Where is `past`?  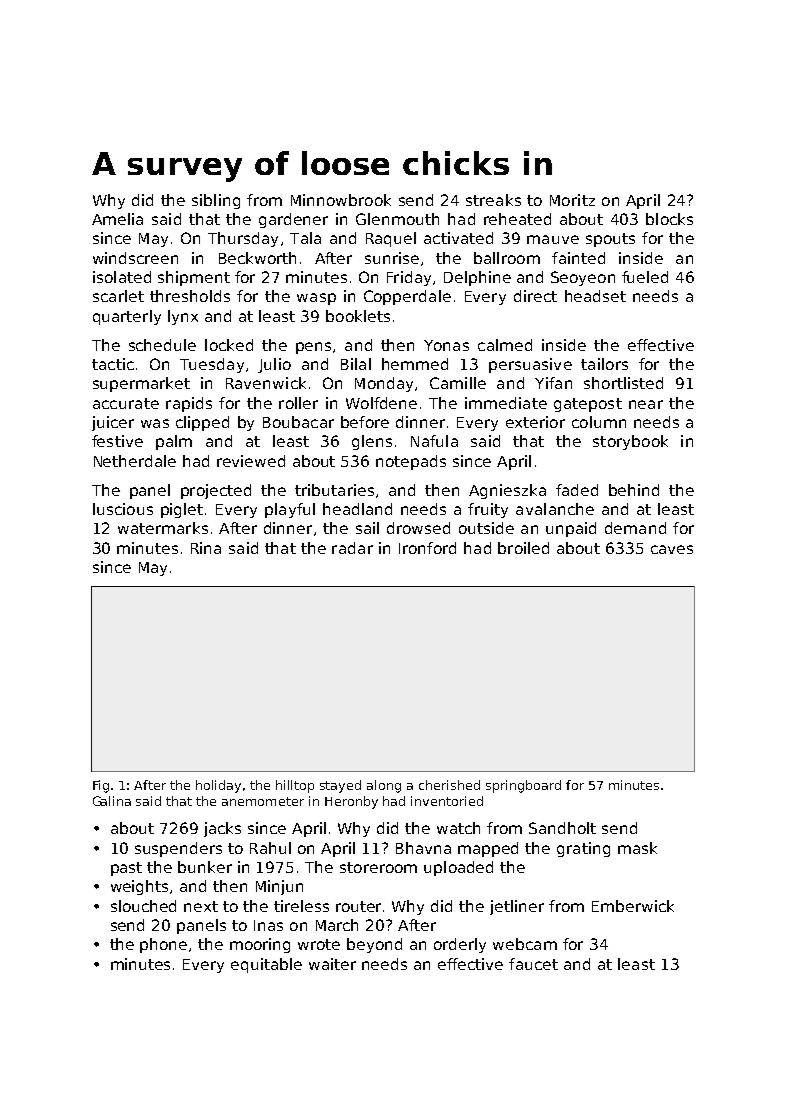
past is located at coordinates (126, 869).
